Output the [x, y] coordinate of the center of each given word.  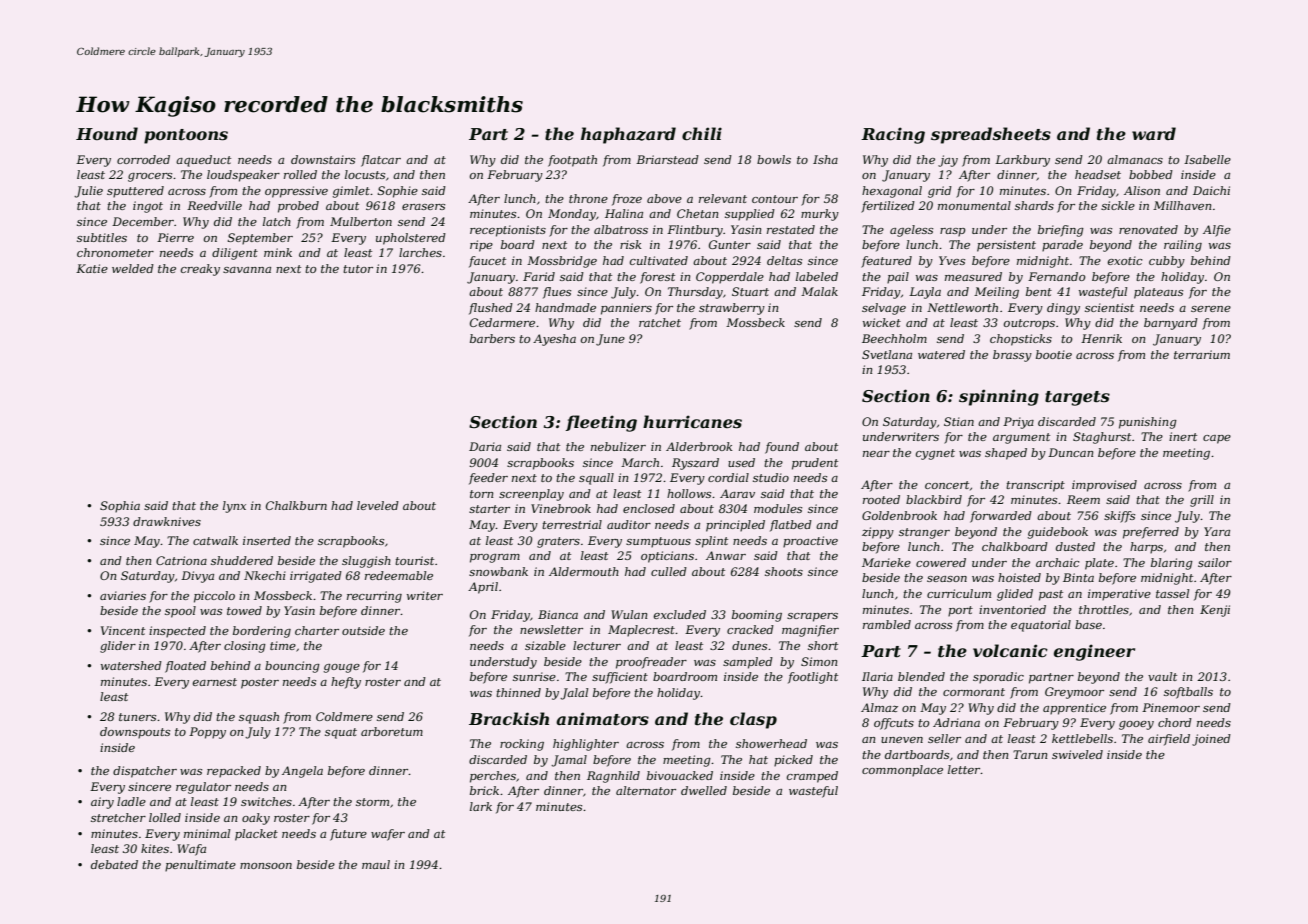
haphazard [628, 135]
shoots [784, 571]
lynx [234, 507]
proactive [810, 542]
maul [376, 864]
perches [493, 777]
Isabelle [1207, 159]
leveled [378, 505]
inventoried [1012, 609]
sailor [1215, 562]
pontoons [186, 136]
